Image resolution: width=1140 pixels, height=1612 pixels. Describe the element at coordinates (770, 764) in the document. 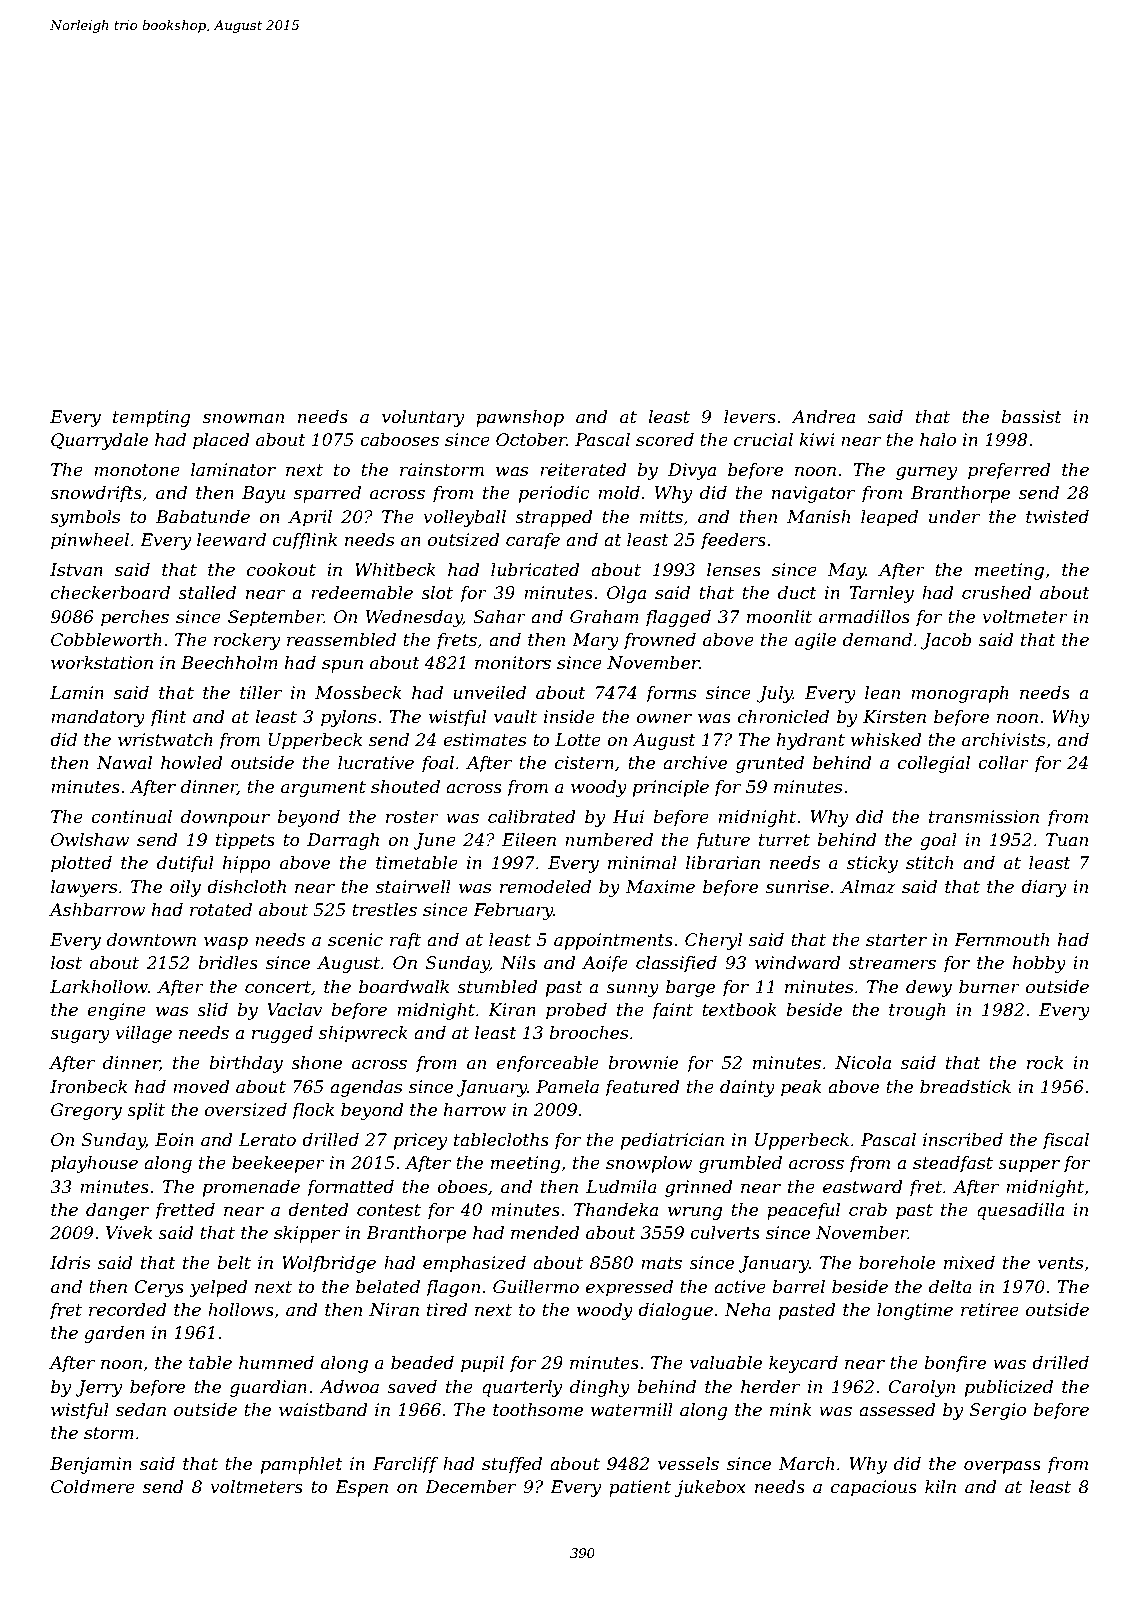

I see `grunted` at that location.
